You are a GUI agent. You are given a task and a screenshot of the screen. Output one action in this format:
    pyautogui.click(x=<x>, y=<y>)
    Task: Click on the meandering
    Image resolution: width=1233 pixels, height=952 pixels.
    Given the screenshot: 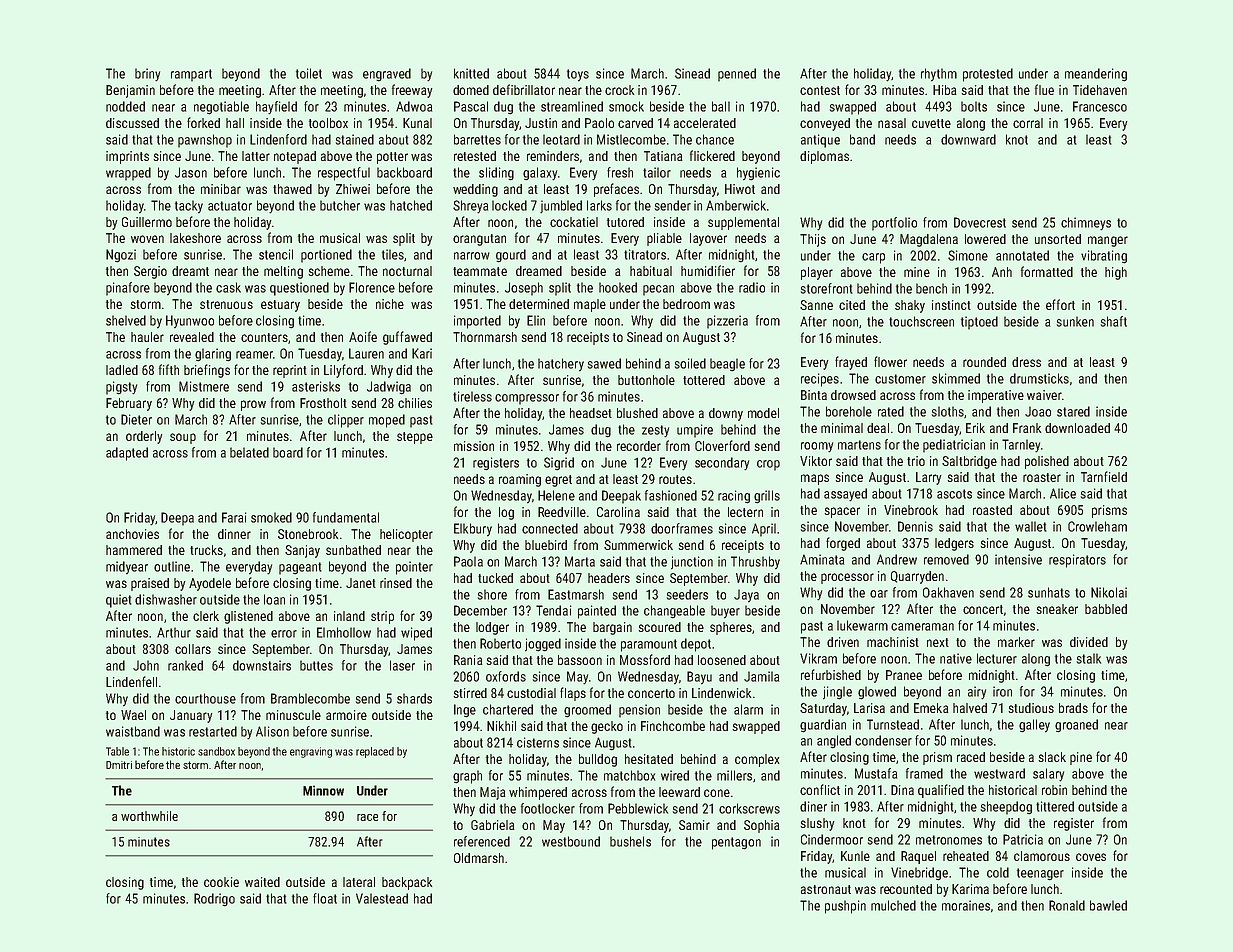 What is the action you would take?
    pyautogui.click(x=1096, y=75)
